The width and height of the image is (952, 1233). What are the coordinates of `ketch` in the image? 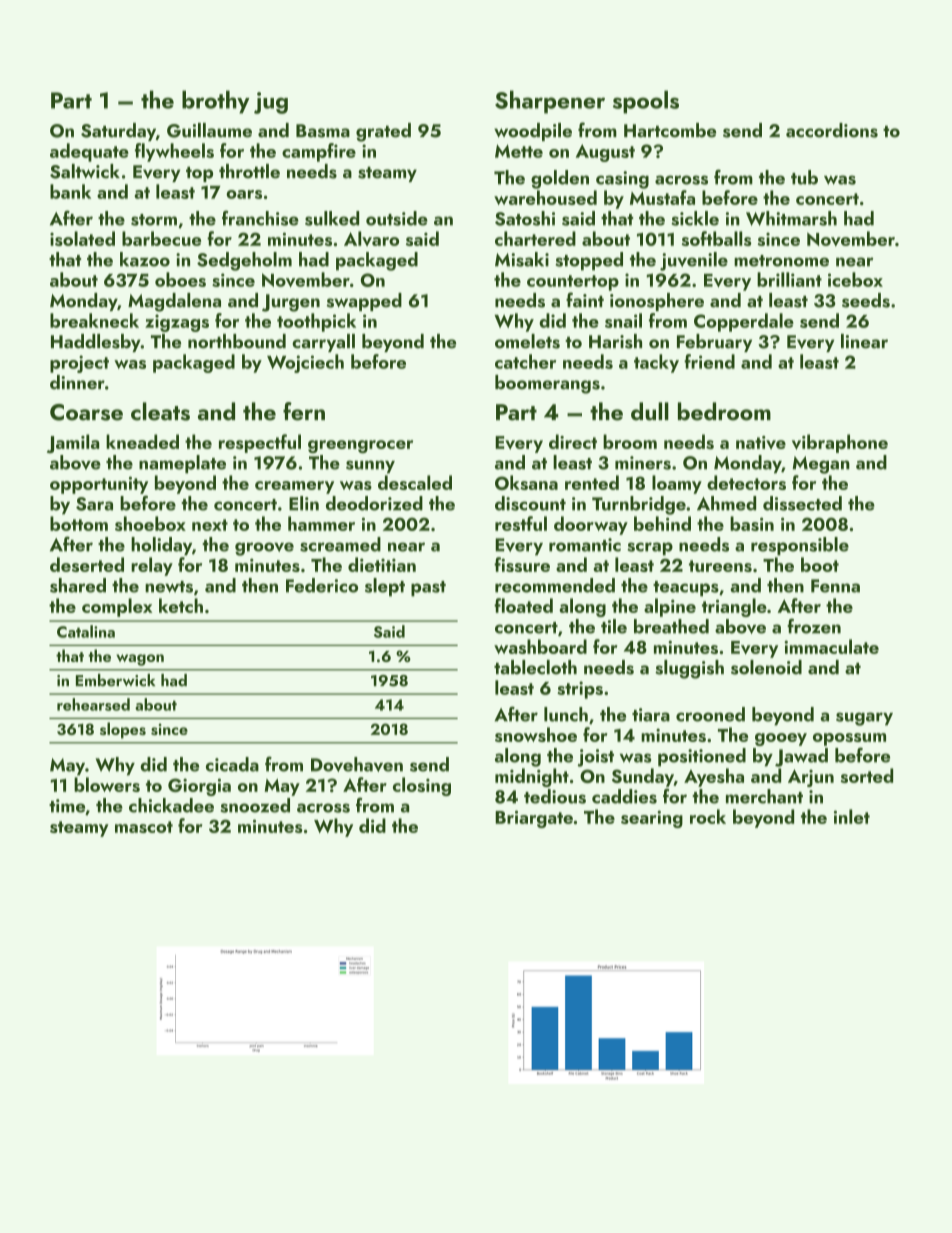 It's located at (181, 605).
